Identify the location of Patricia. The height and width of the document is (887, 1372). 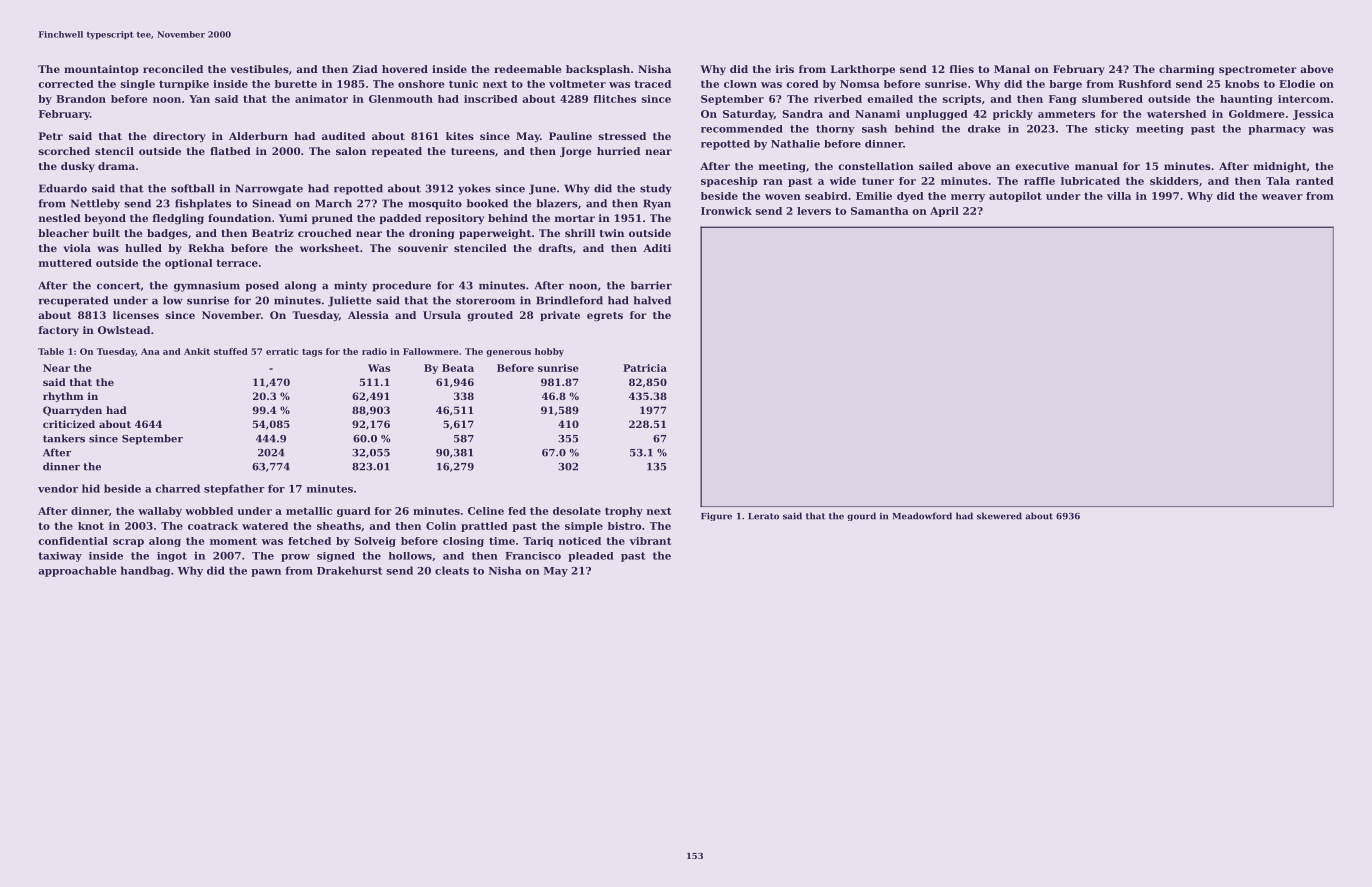
(645, 368).
